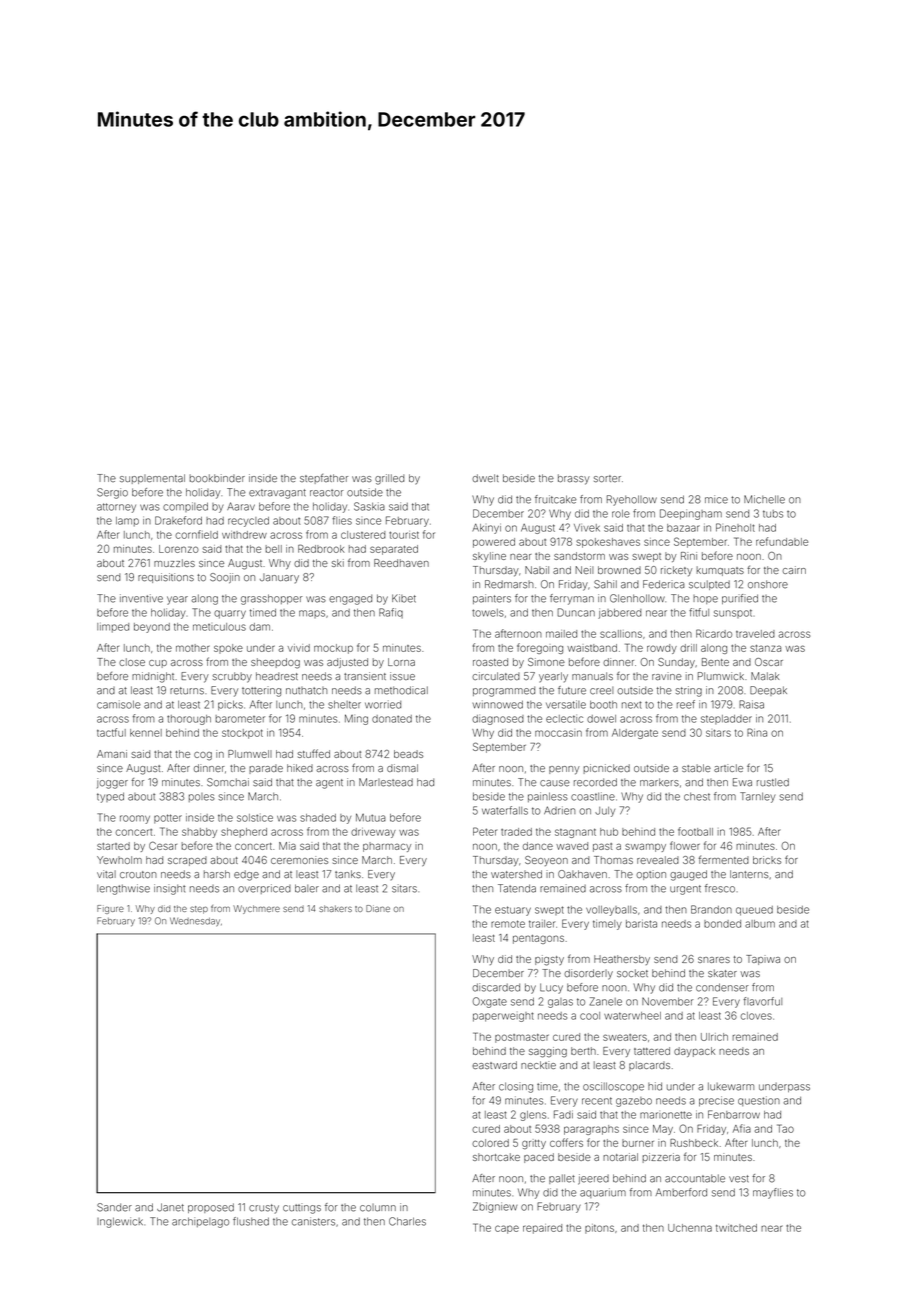 The image size is (908, 1316). Describe the element at coordinates (716, 499) in the document. I see `mice` at that location.
